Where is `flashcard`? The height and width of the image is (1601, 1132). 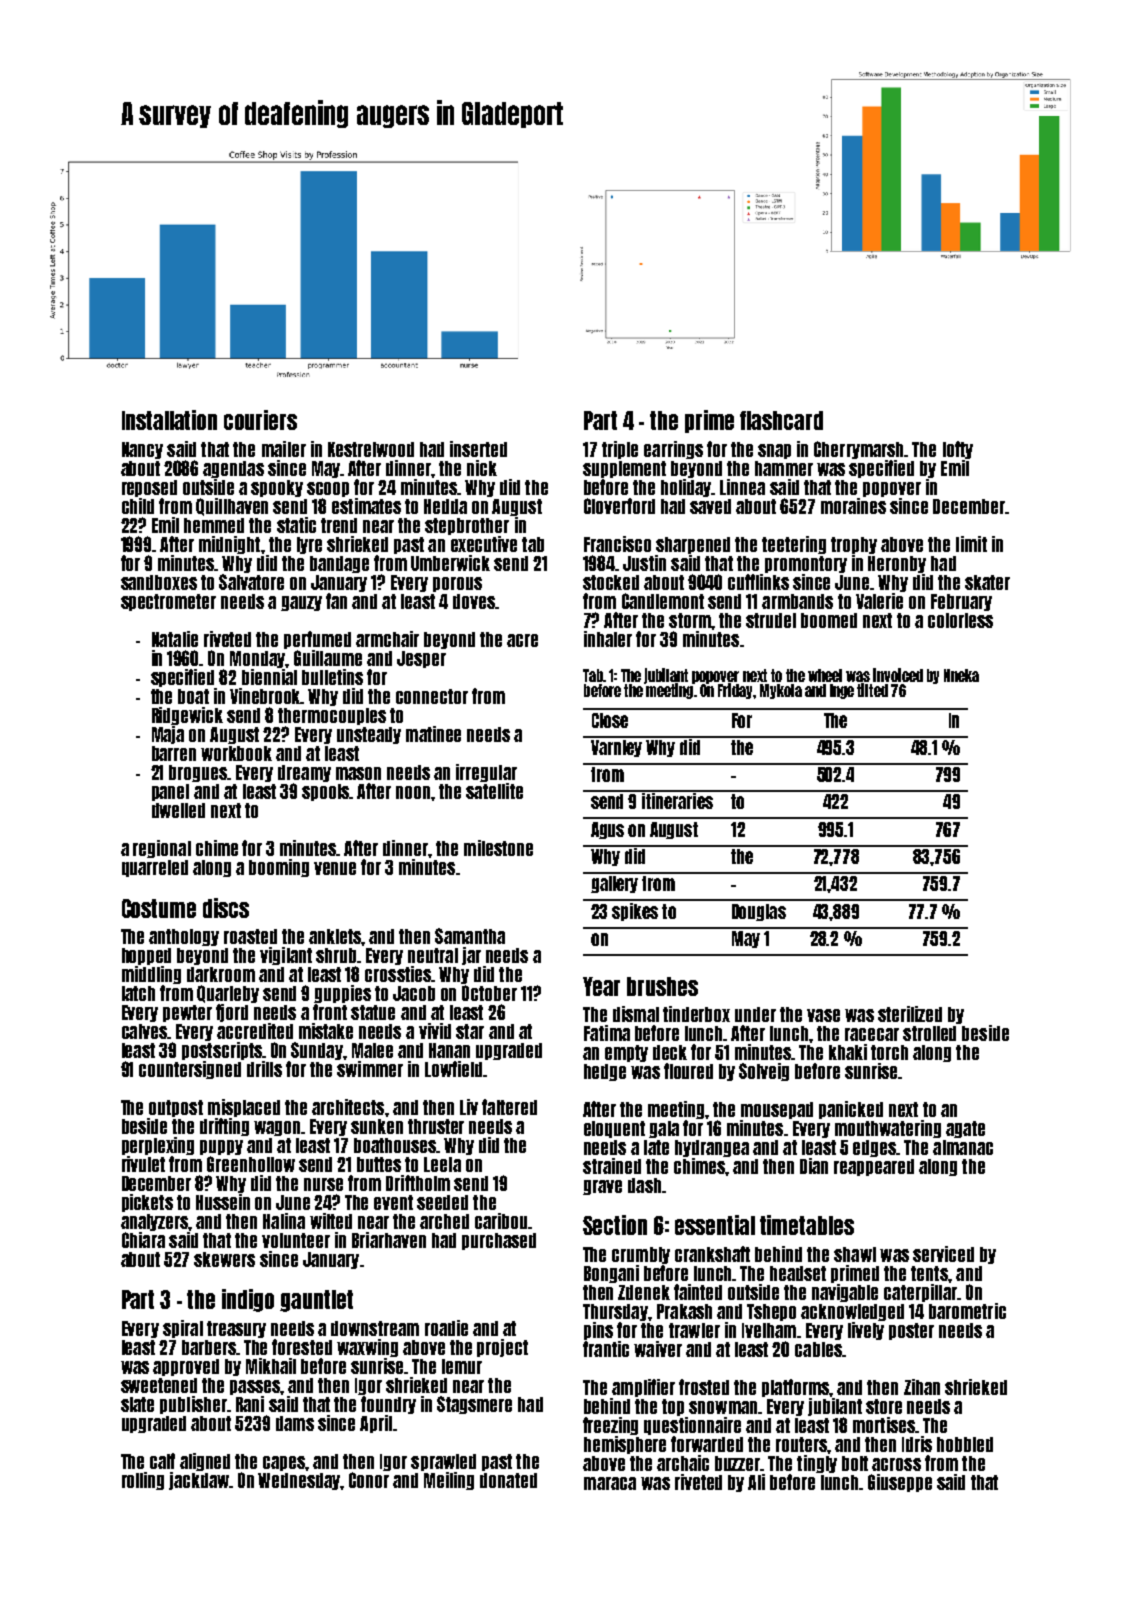
flashcard is located at coordinates (781, 420).
